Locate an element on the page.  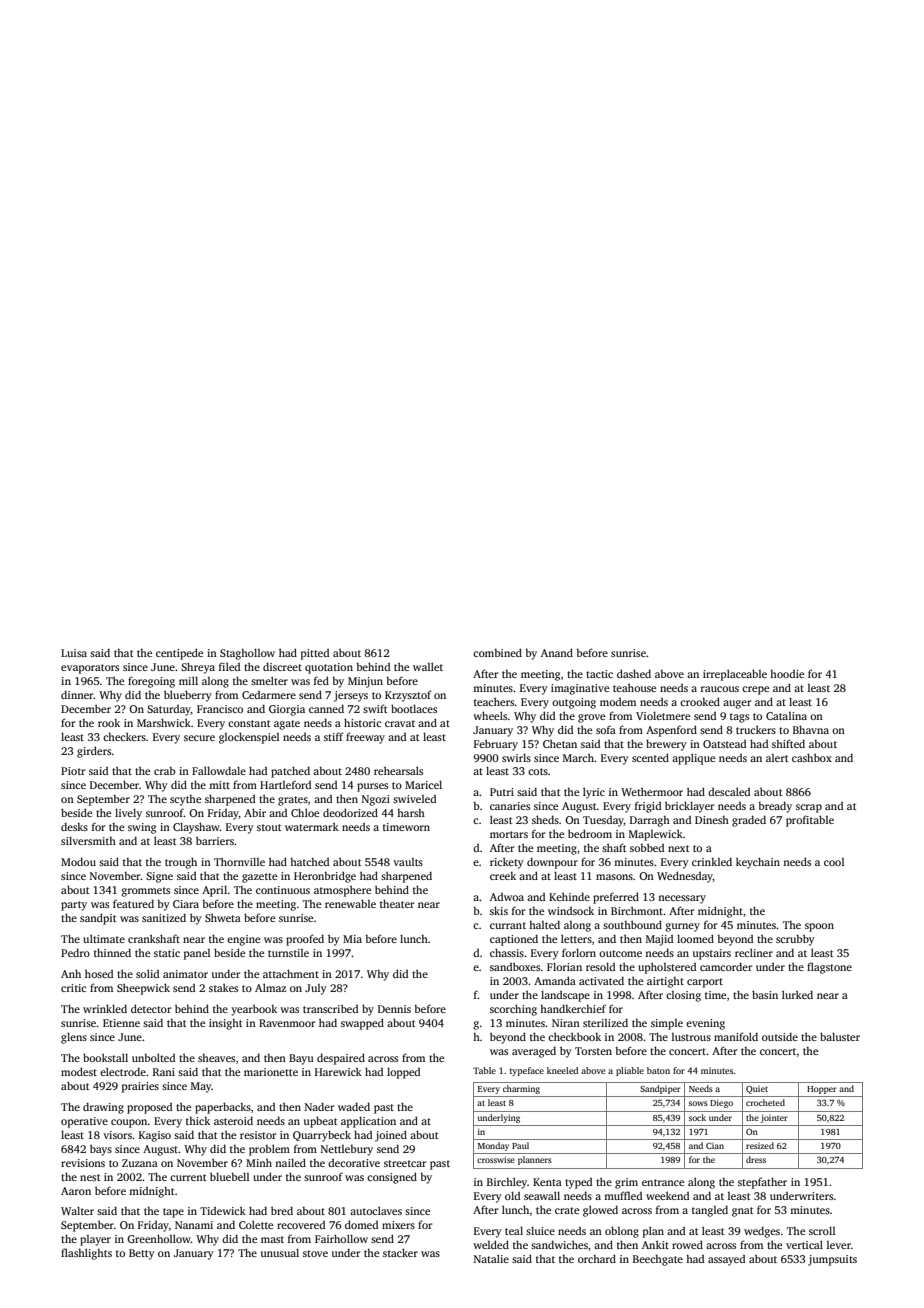
centipede is located at coordinates (179, 654).
